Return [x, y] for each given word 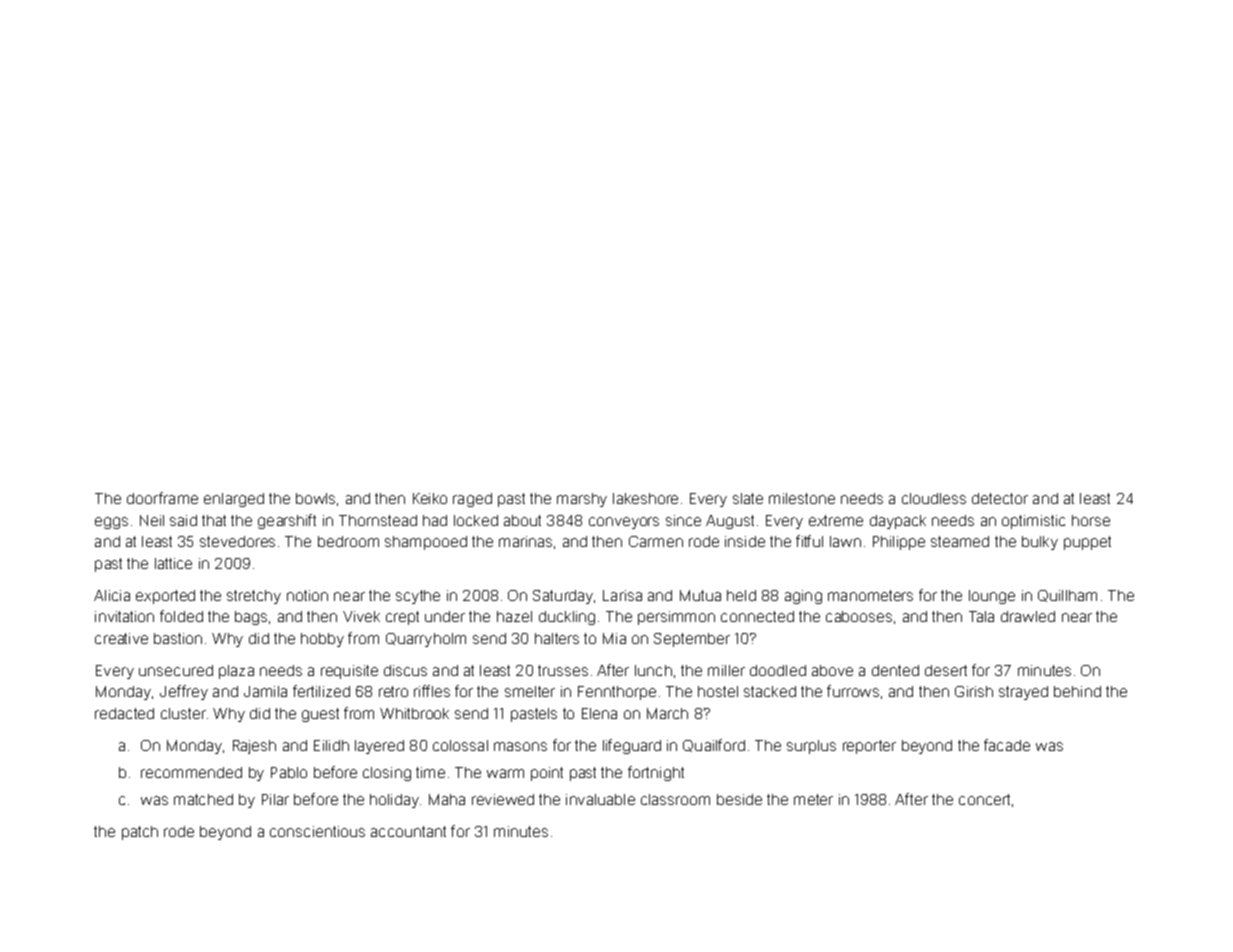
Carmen [656, 541]
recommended [191, 772]
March [667, 713]
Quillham [1067, 596]
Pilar [275, 799]
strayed [1023, 693]
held [741, 595]
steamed [960, 541]
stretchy [254, 597]
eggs [111, 523]
